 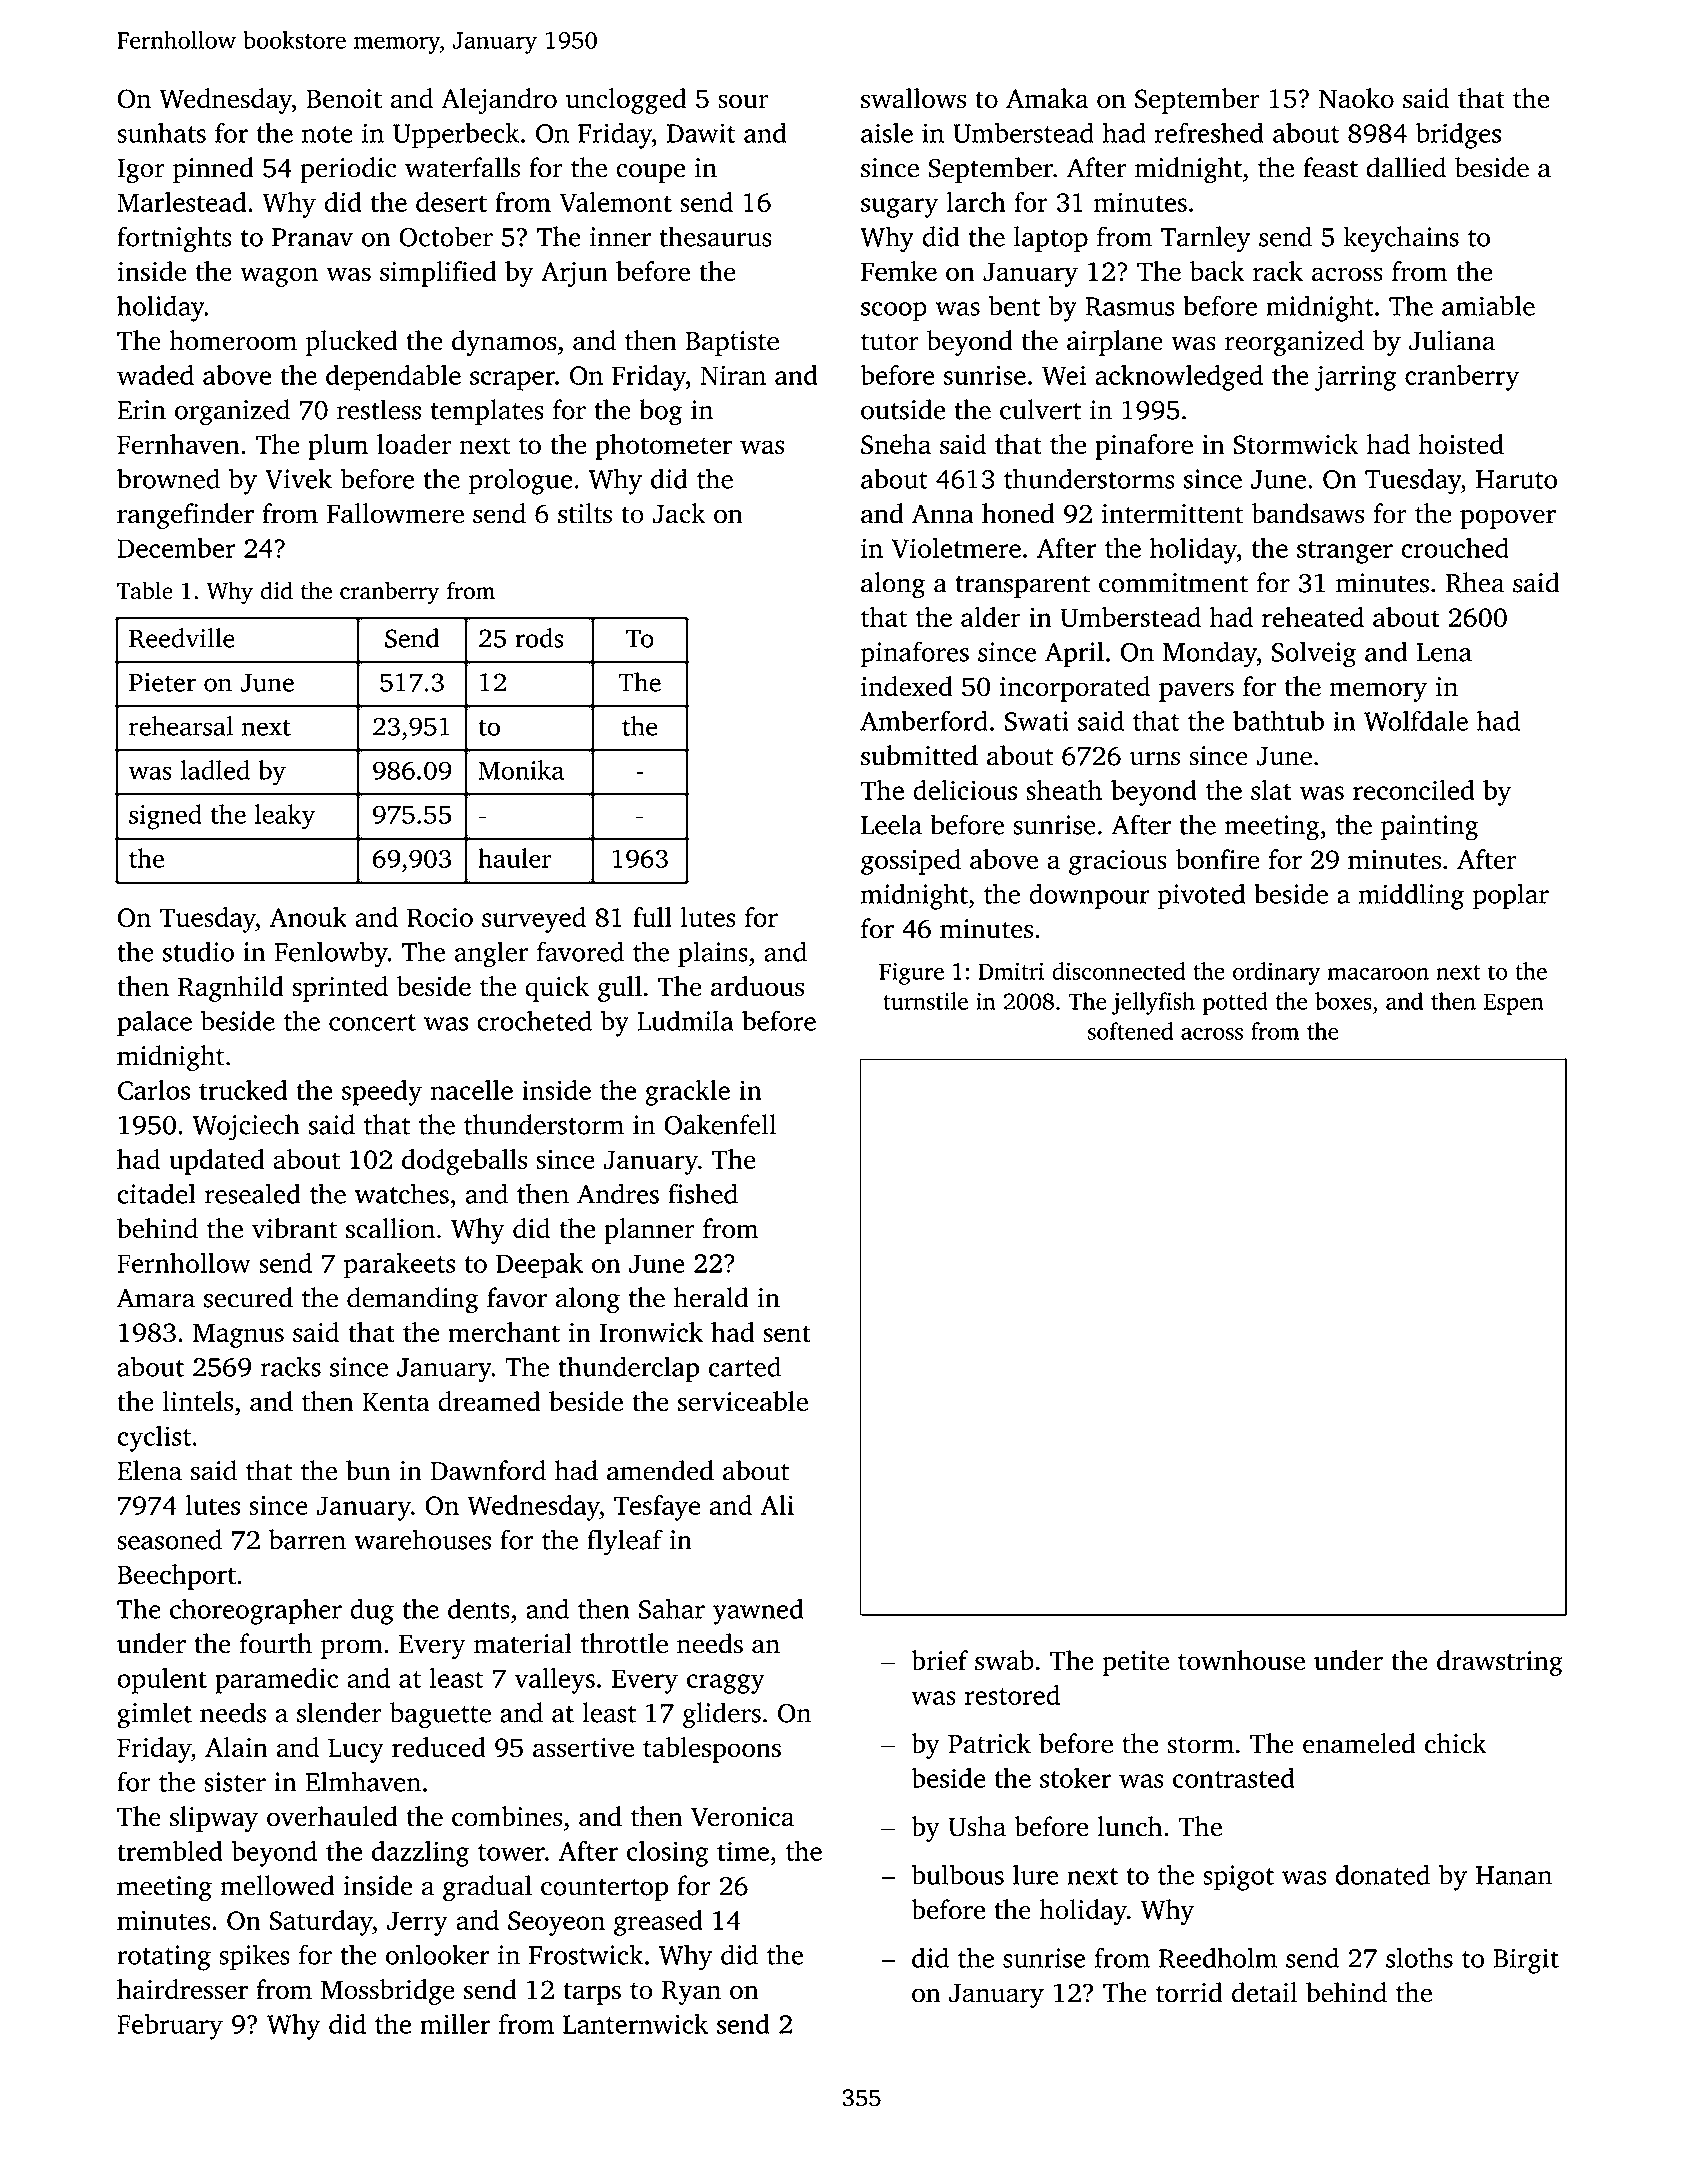 I want to click on closing, so click(x=668, y=1854).
